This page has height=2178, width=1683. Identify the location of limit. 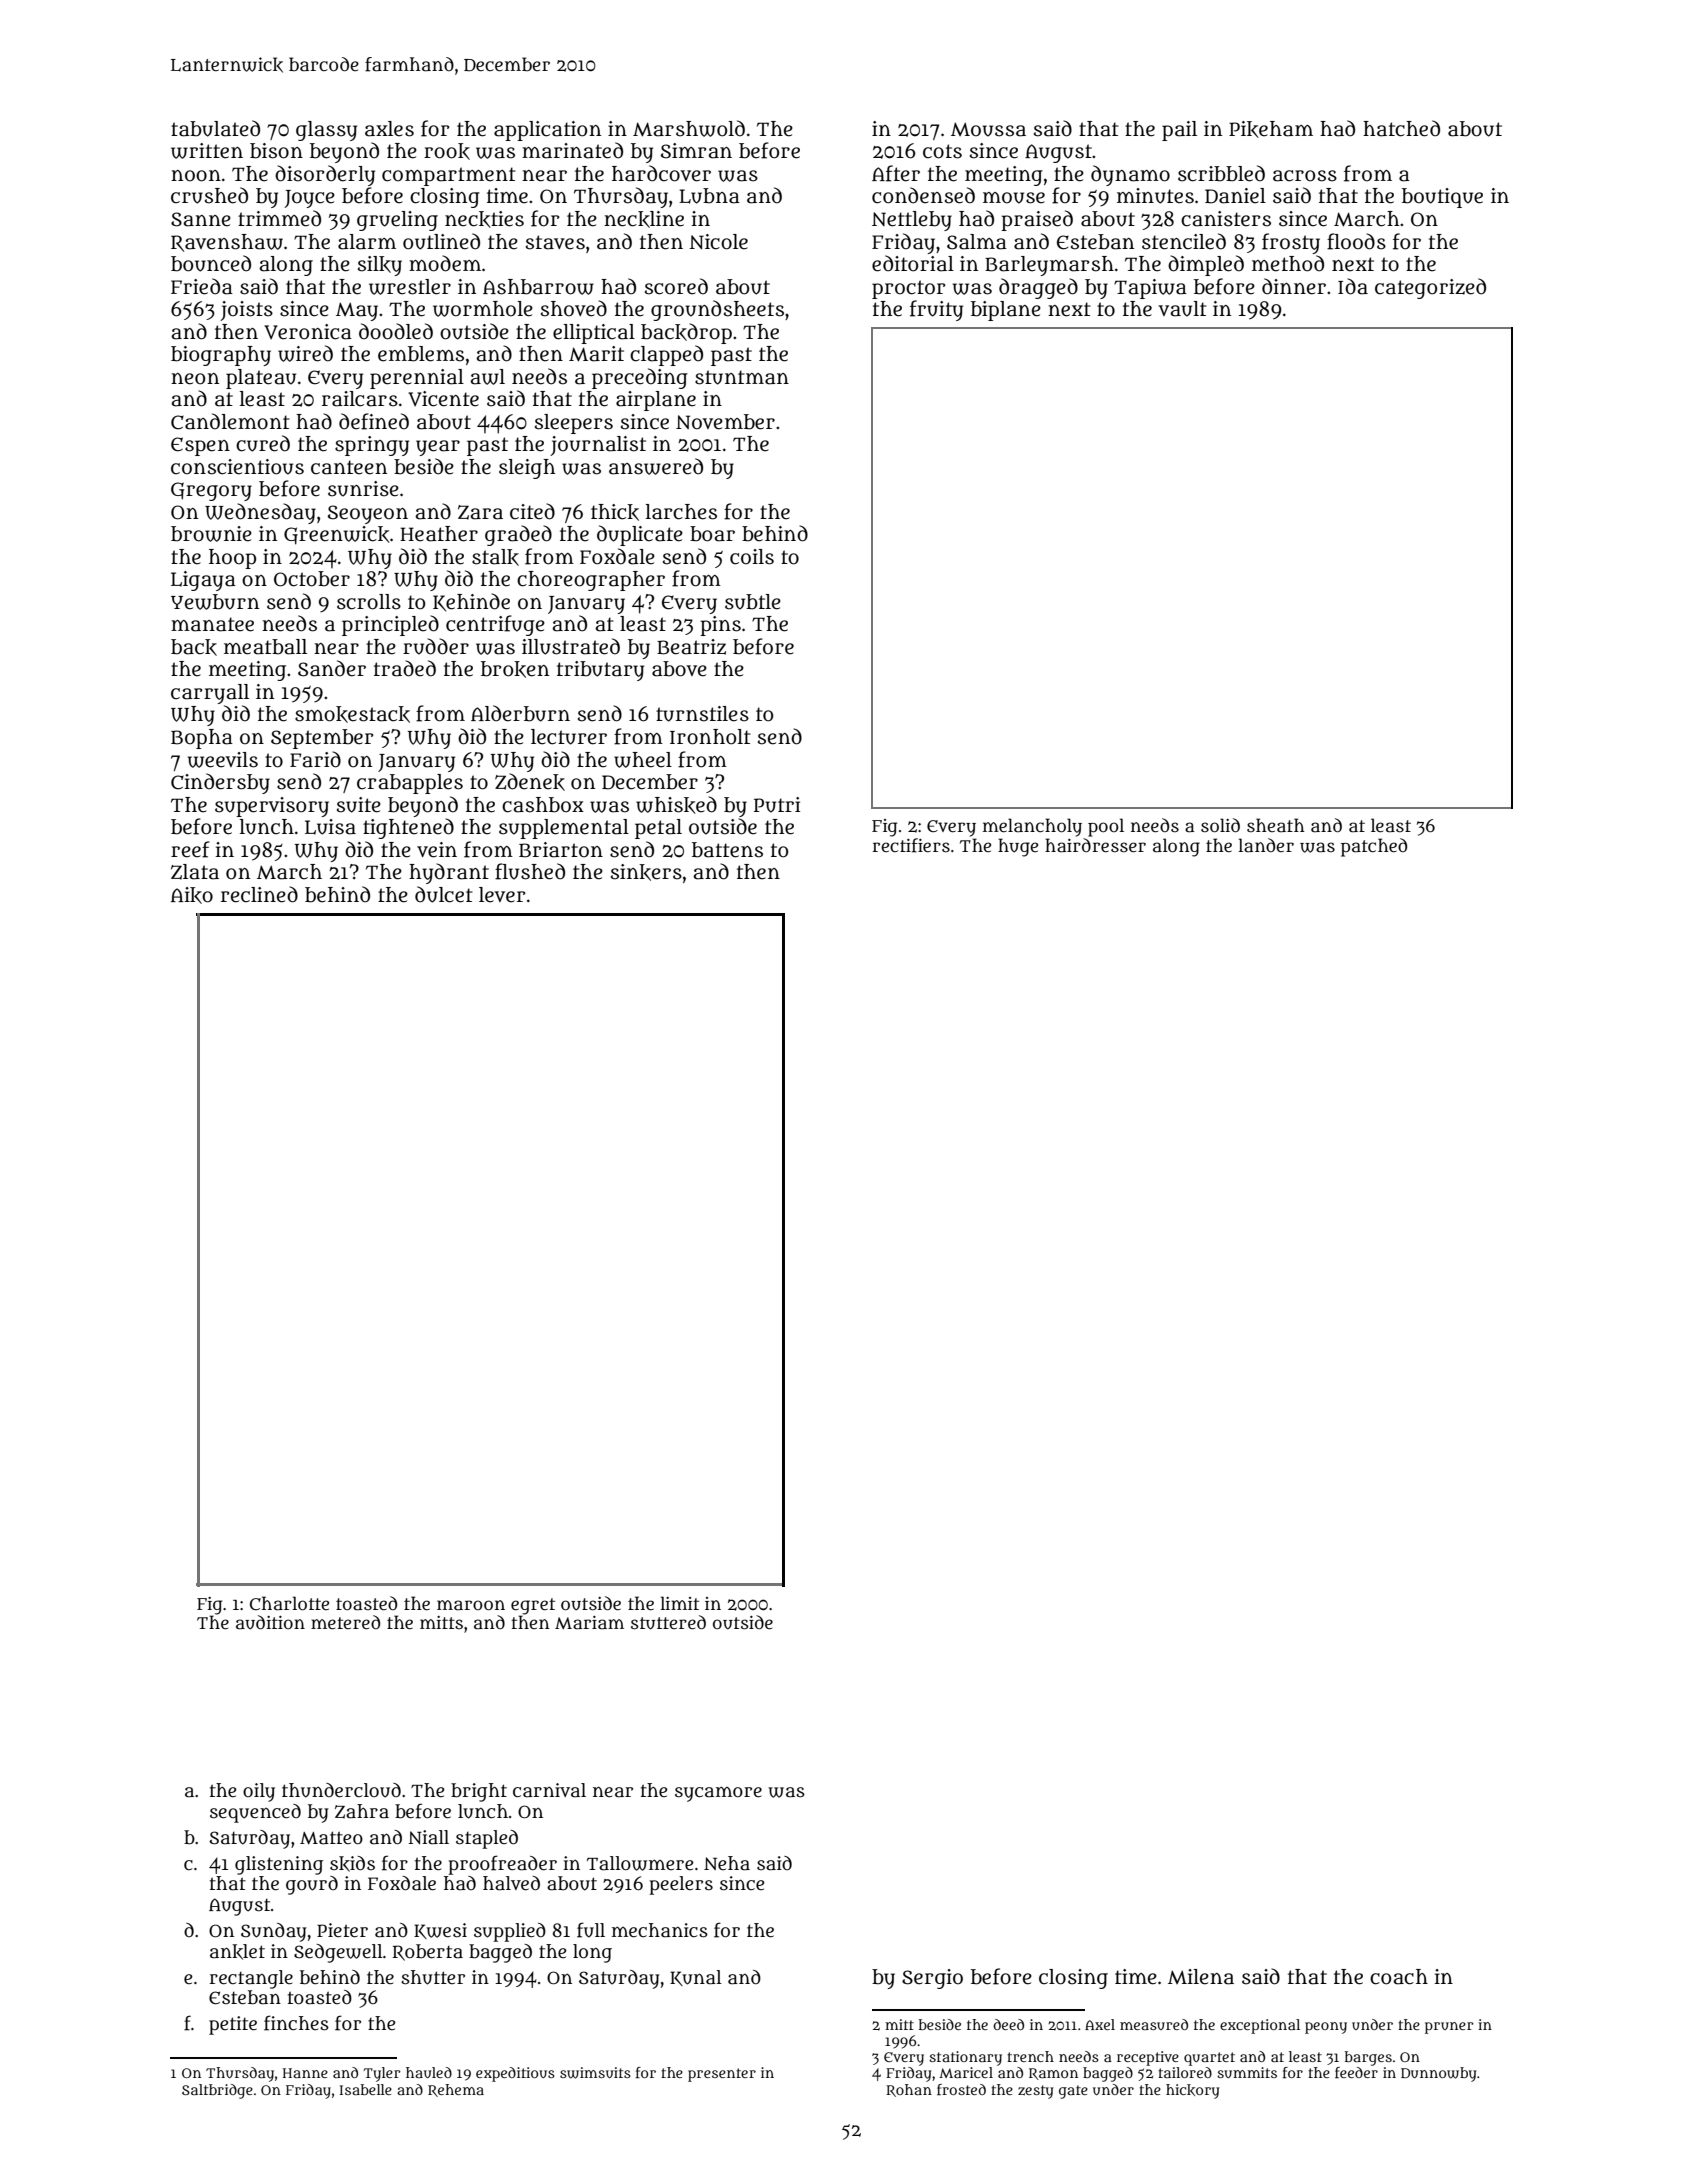
(679, 1603).
